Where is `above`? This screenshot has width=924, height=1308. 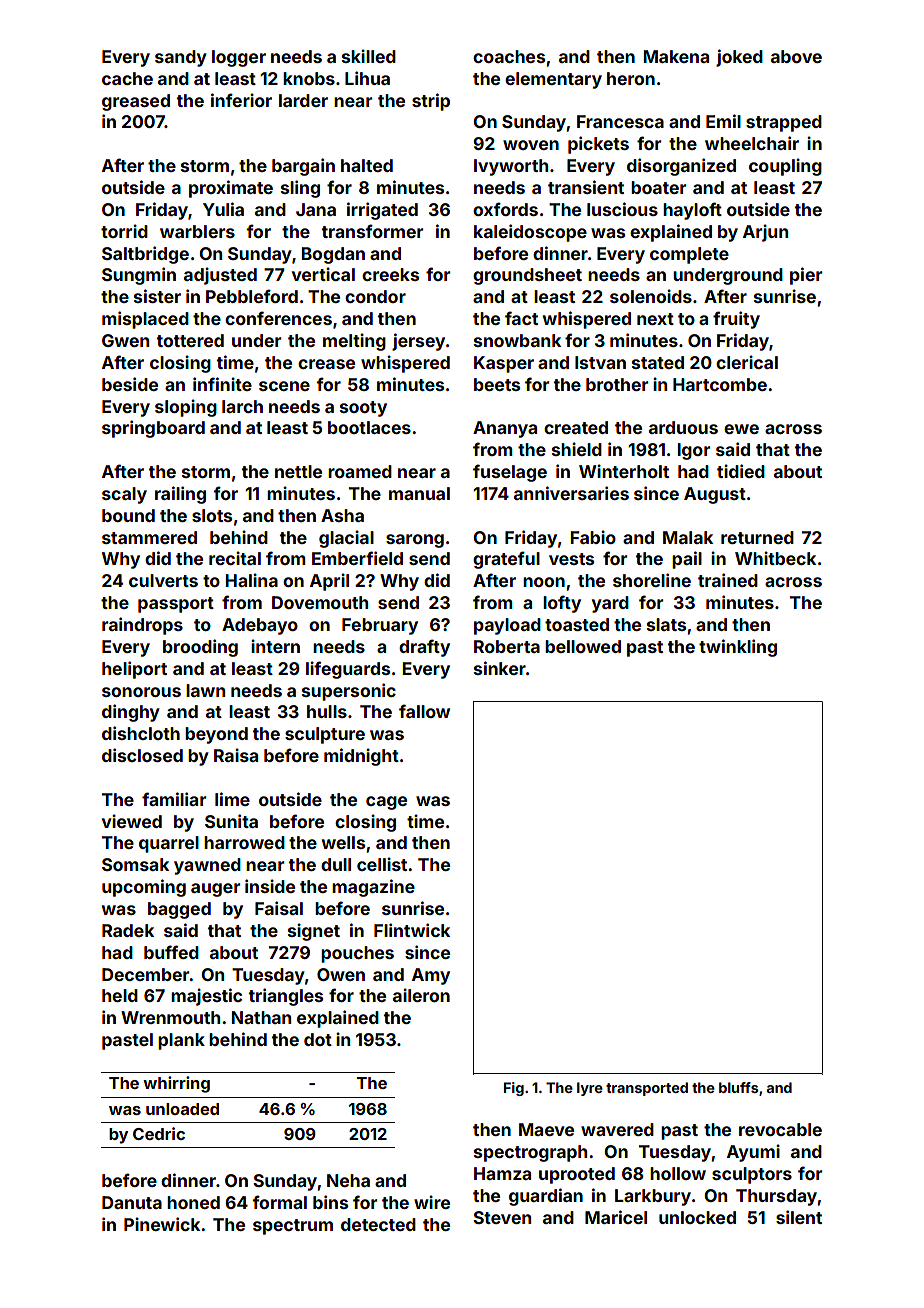
above is located at coordinates (796, 56).
